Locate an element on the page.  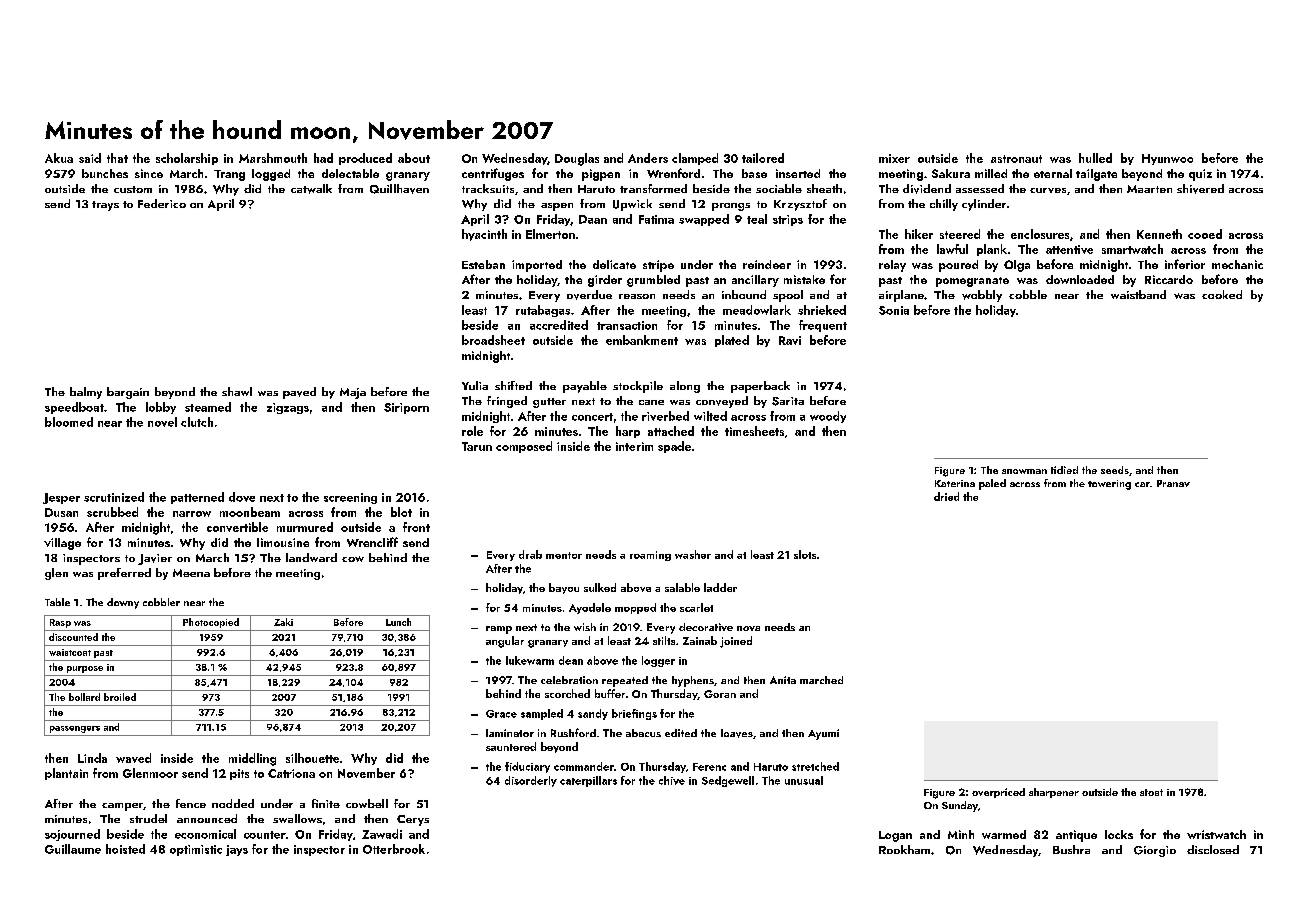
overdue is located at coordinates (589, 295).
